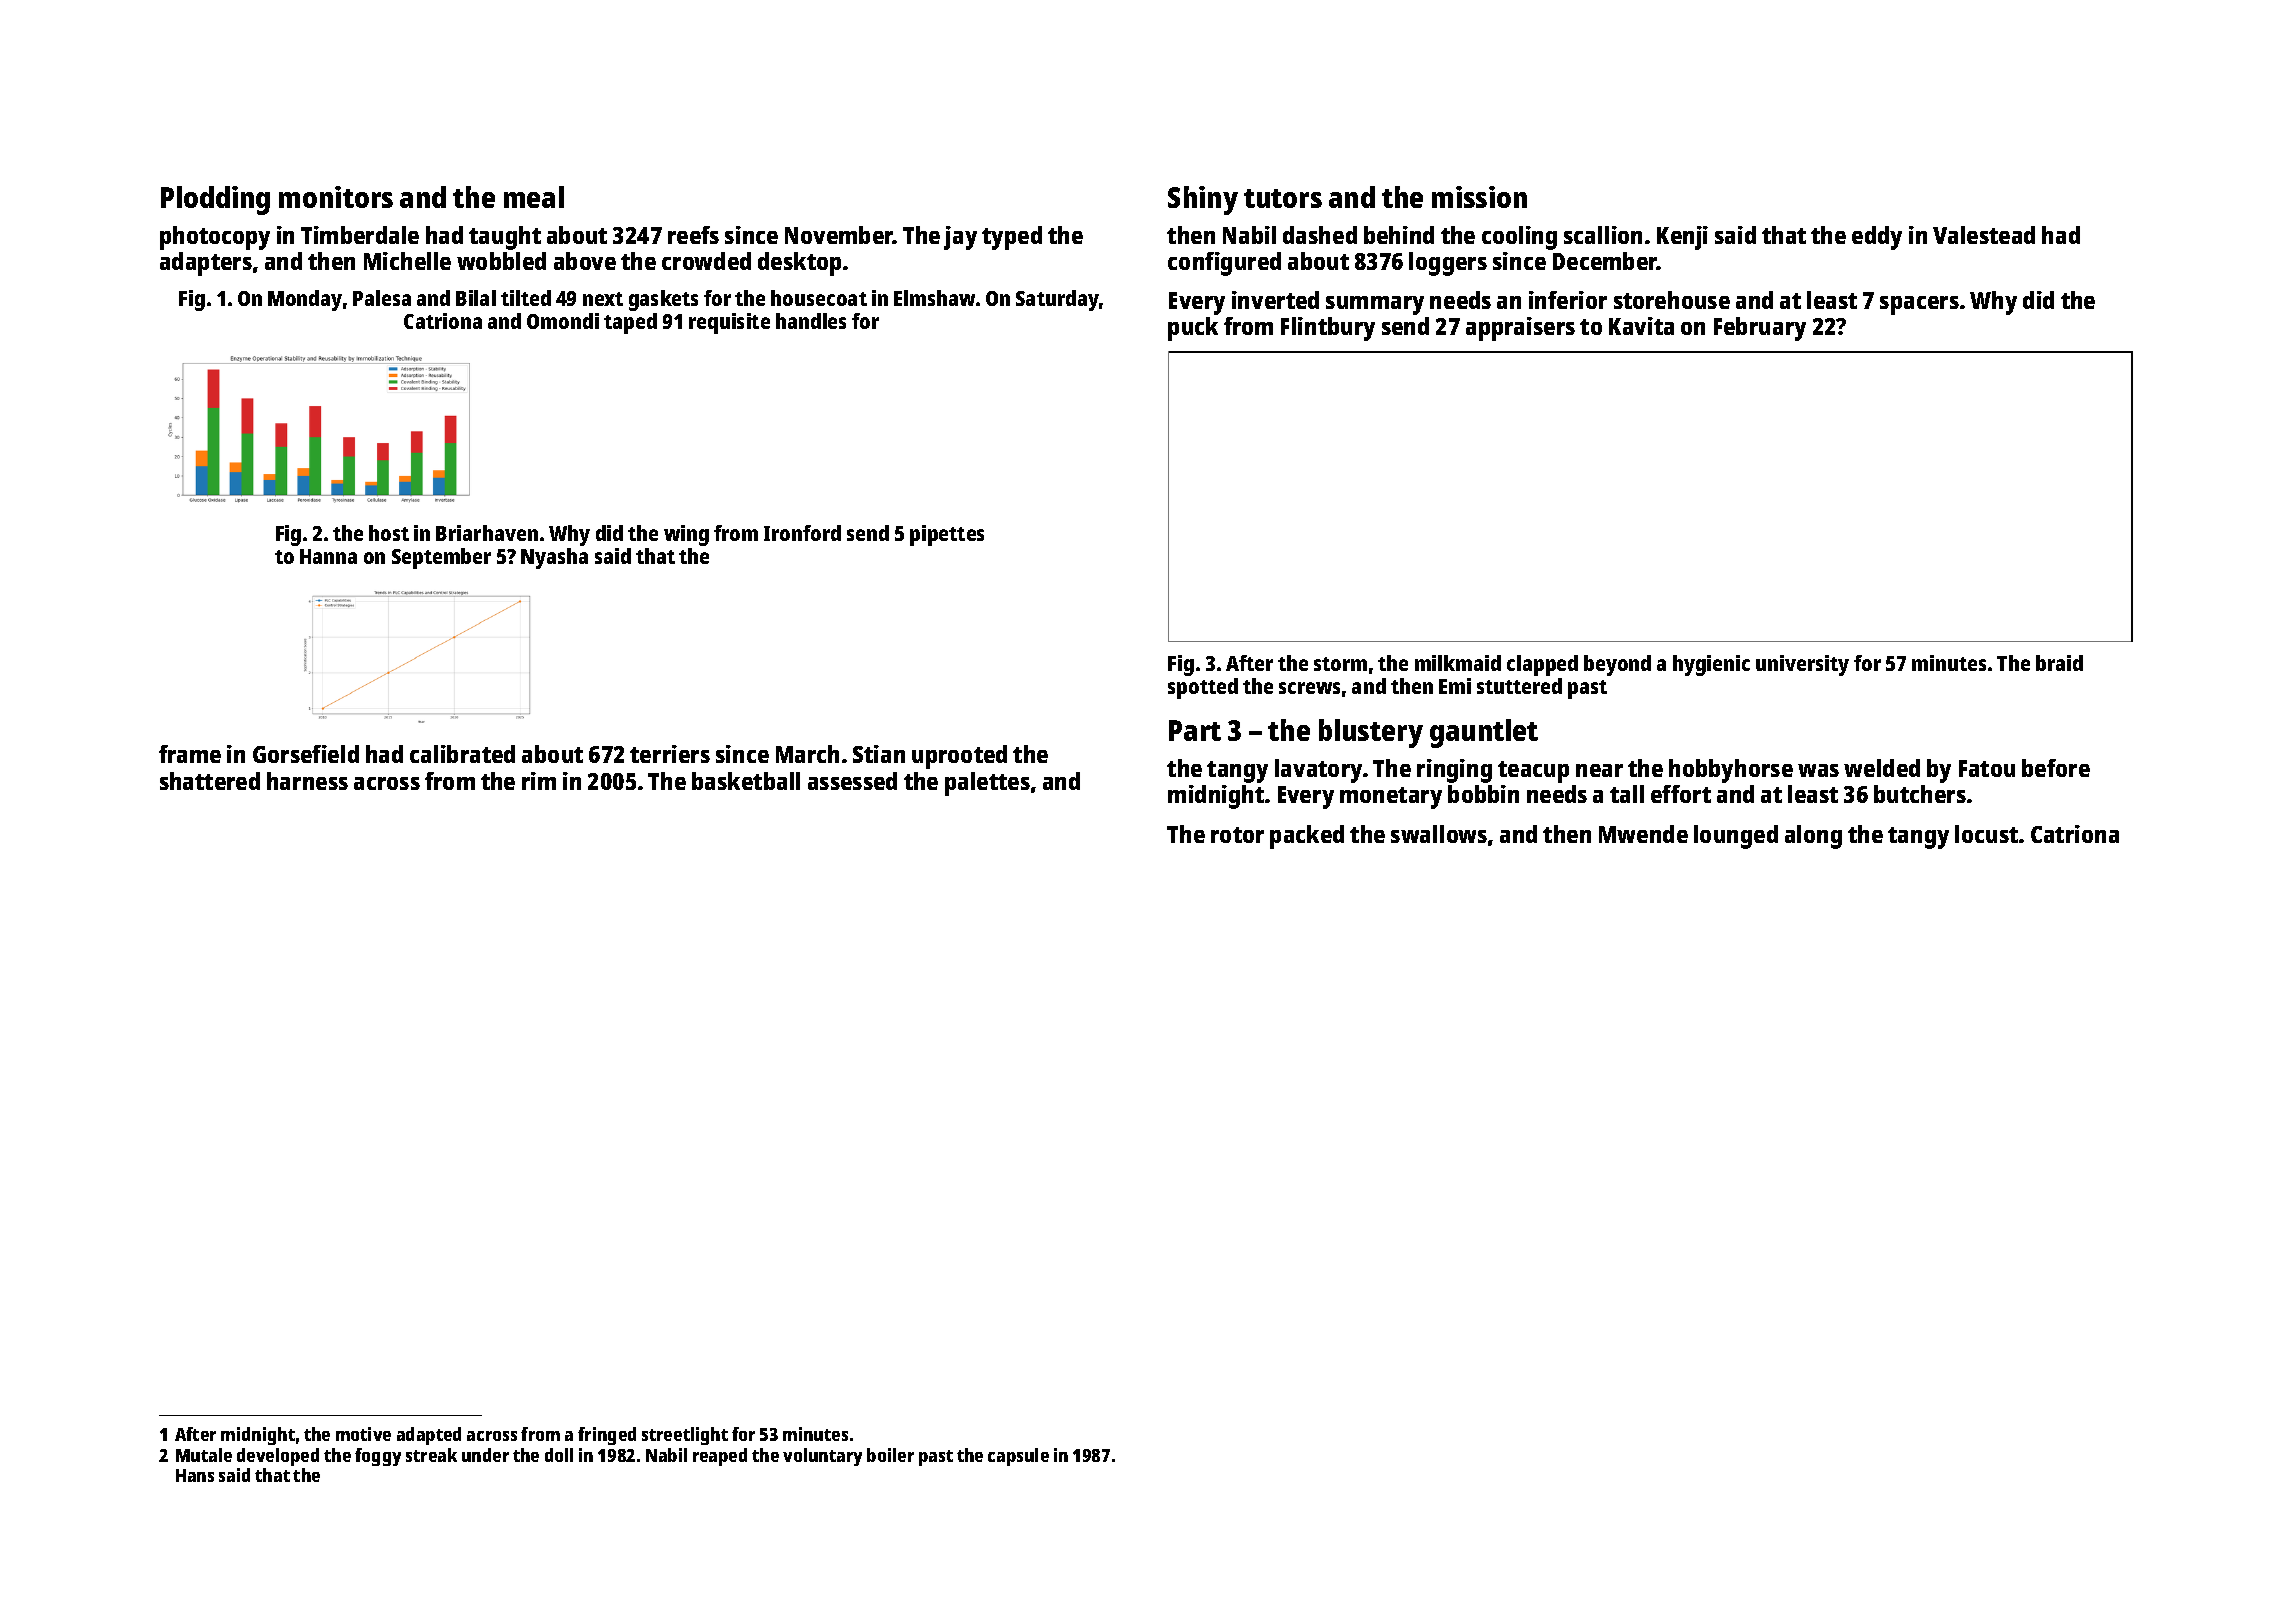 The height and width of the screenshot is (1620, 2292). What do you see at coordinates (630, 323) in the screenshot?
I see `taped` at bounding box center [630, 323].
